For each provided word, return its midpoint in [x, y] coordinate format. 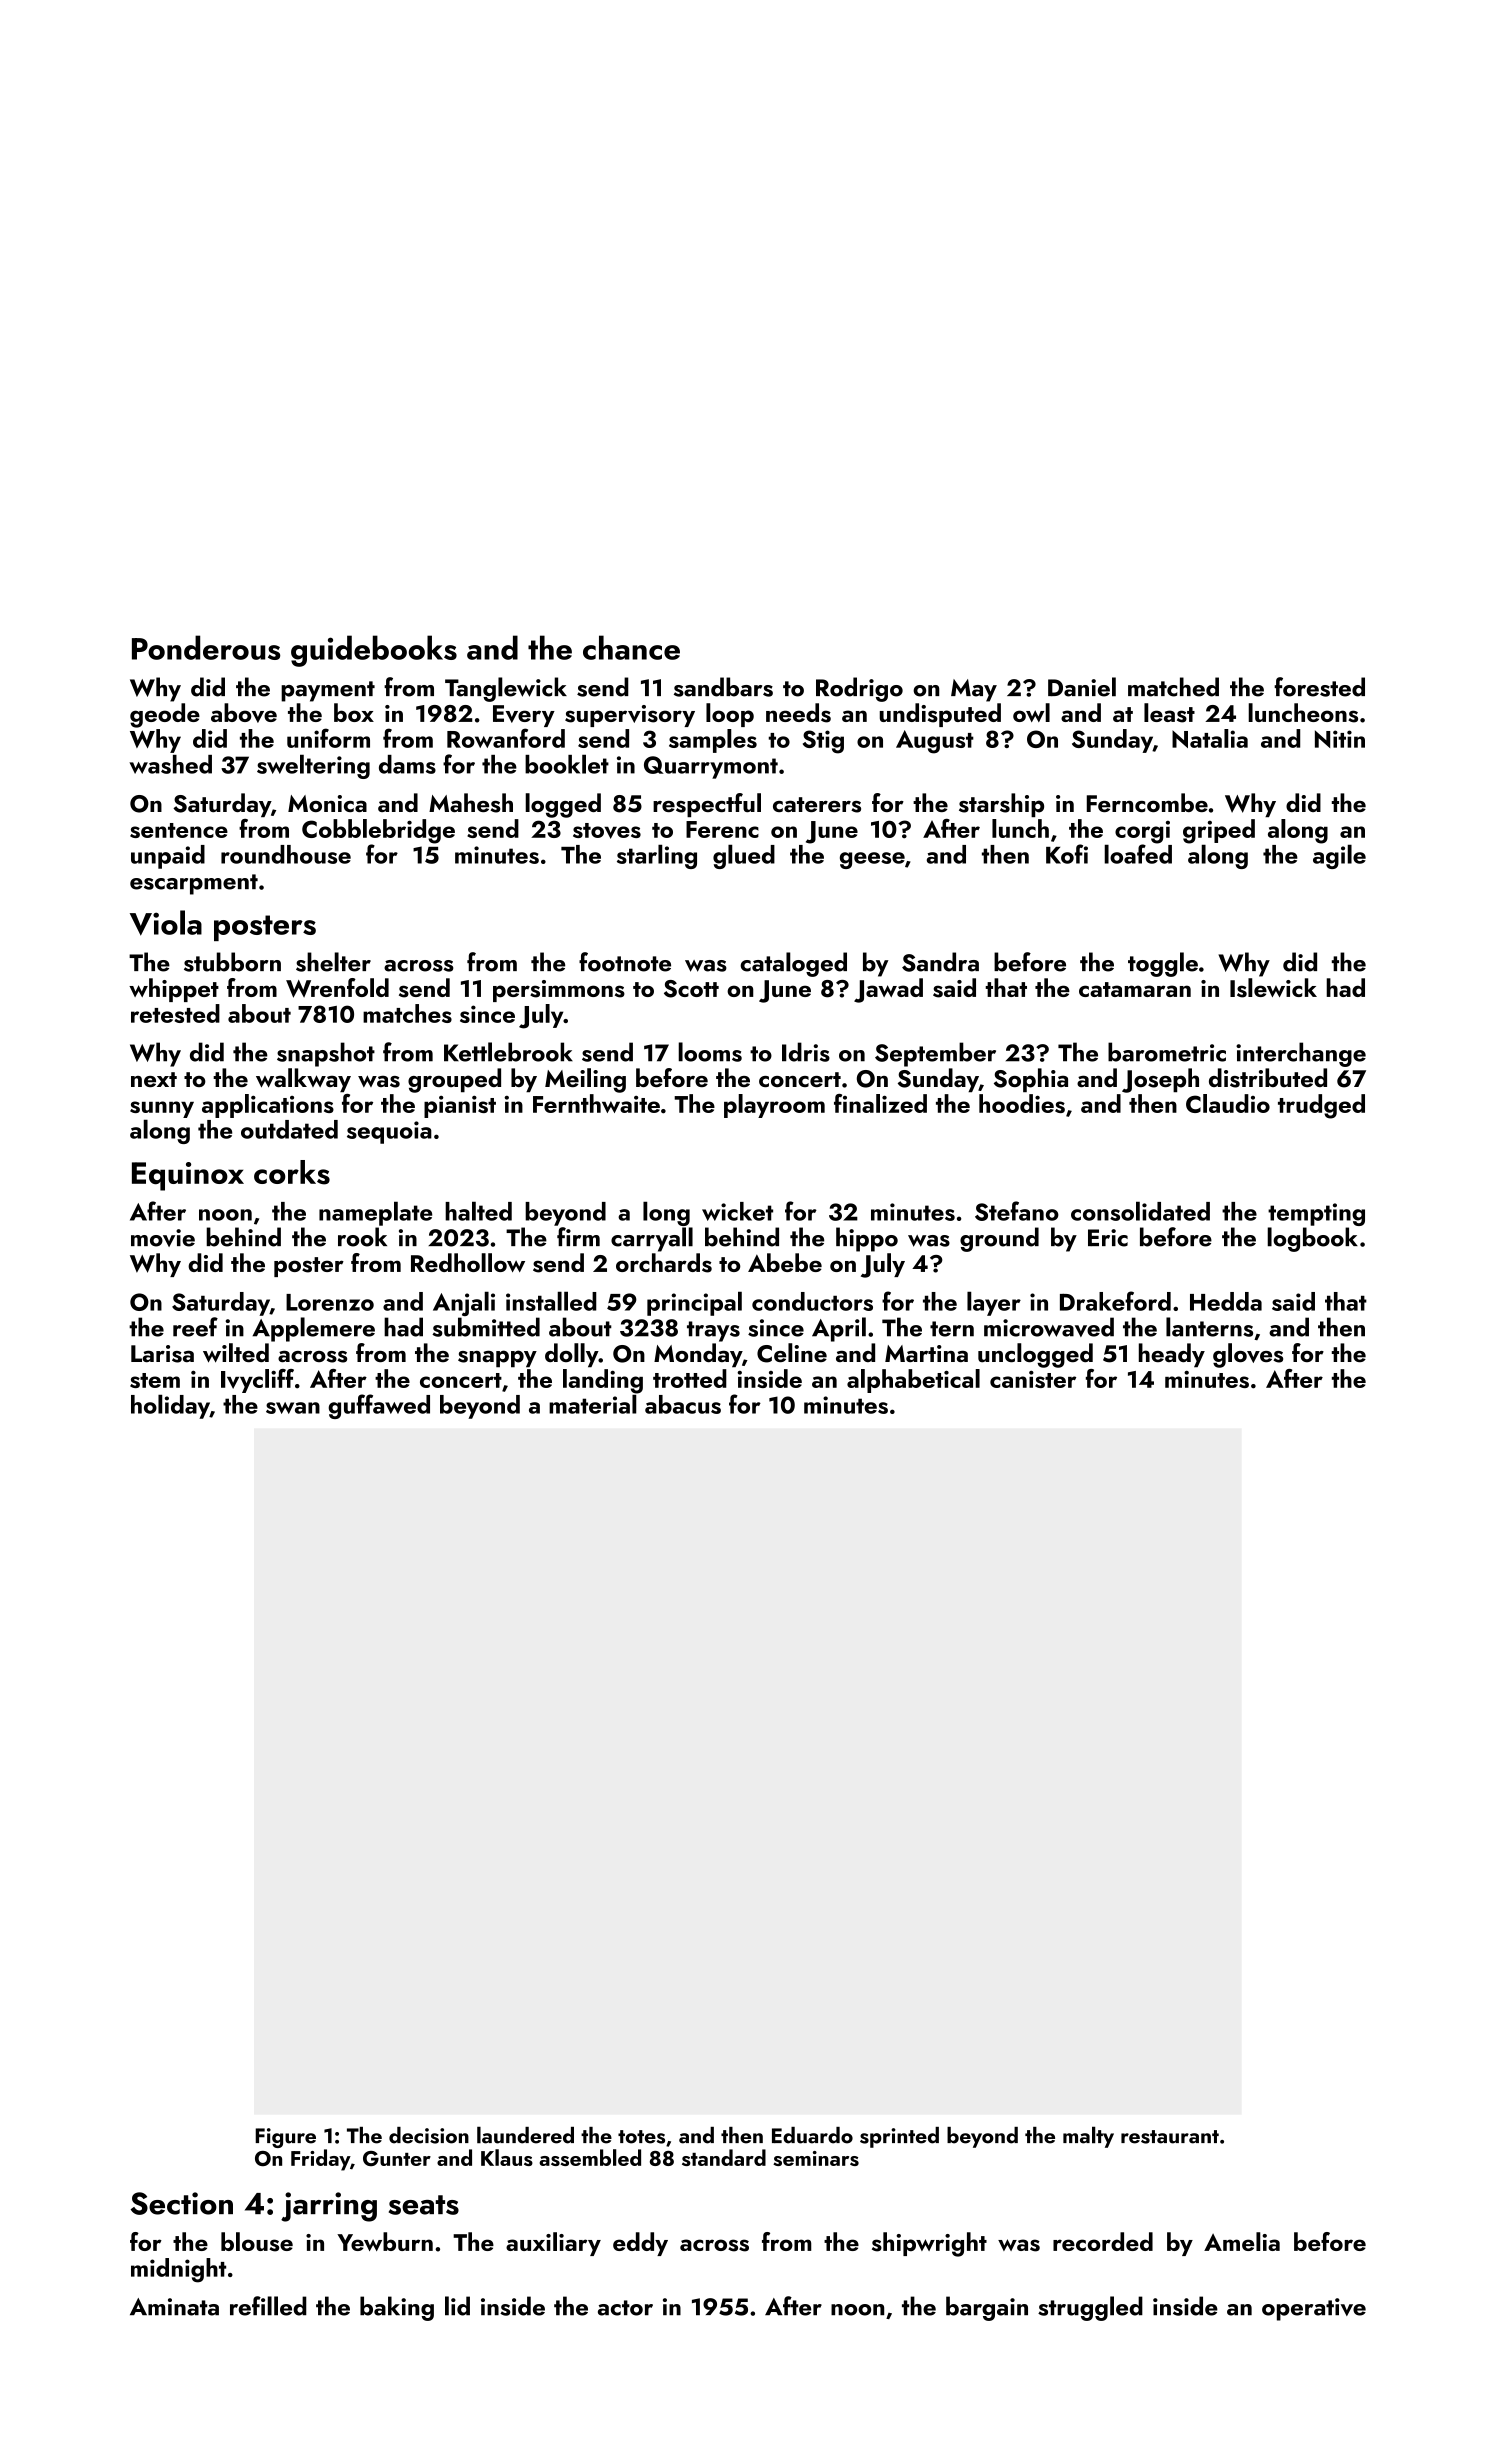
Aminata [174, 2307]
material [593, 1404]
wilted [236, 1353]
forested [1319, 687]
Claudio [1228, 1103]
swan [293, 1408]
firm [578, 1236]
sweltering [313, 766]
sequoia [389, 1132]
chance [631, 647]
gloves [1248, 1355]
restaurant [1170, 2137]
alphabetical [913, 1381]
